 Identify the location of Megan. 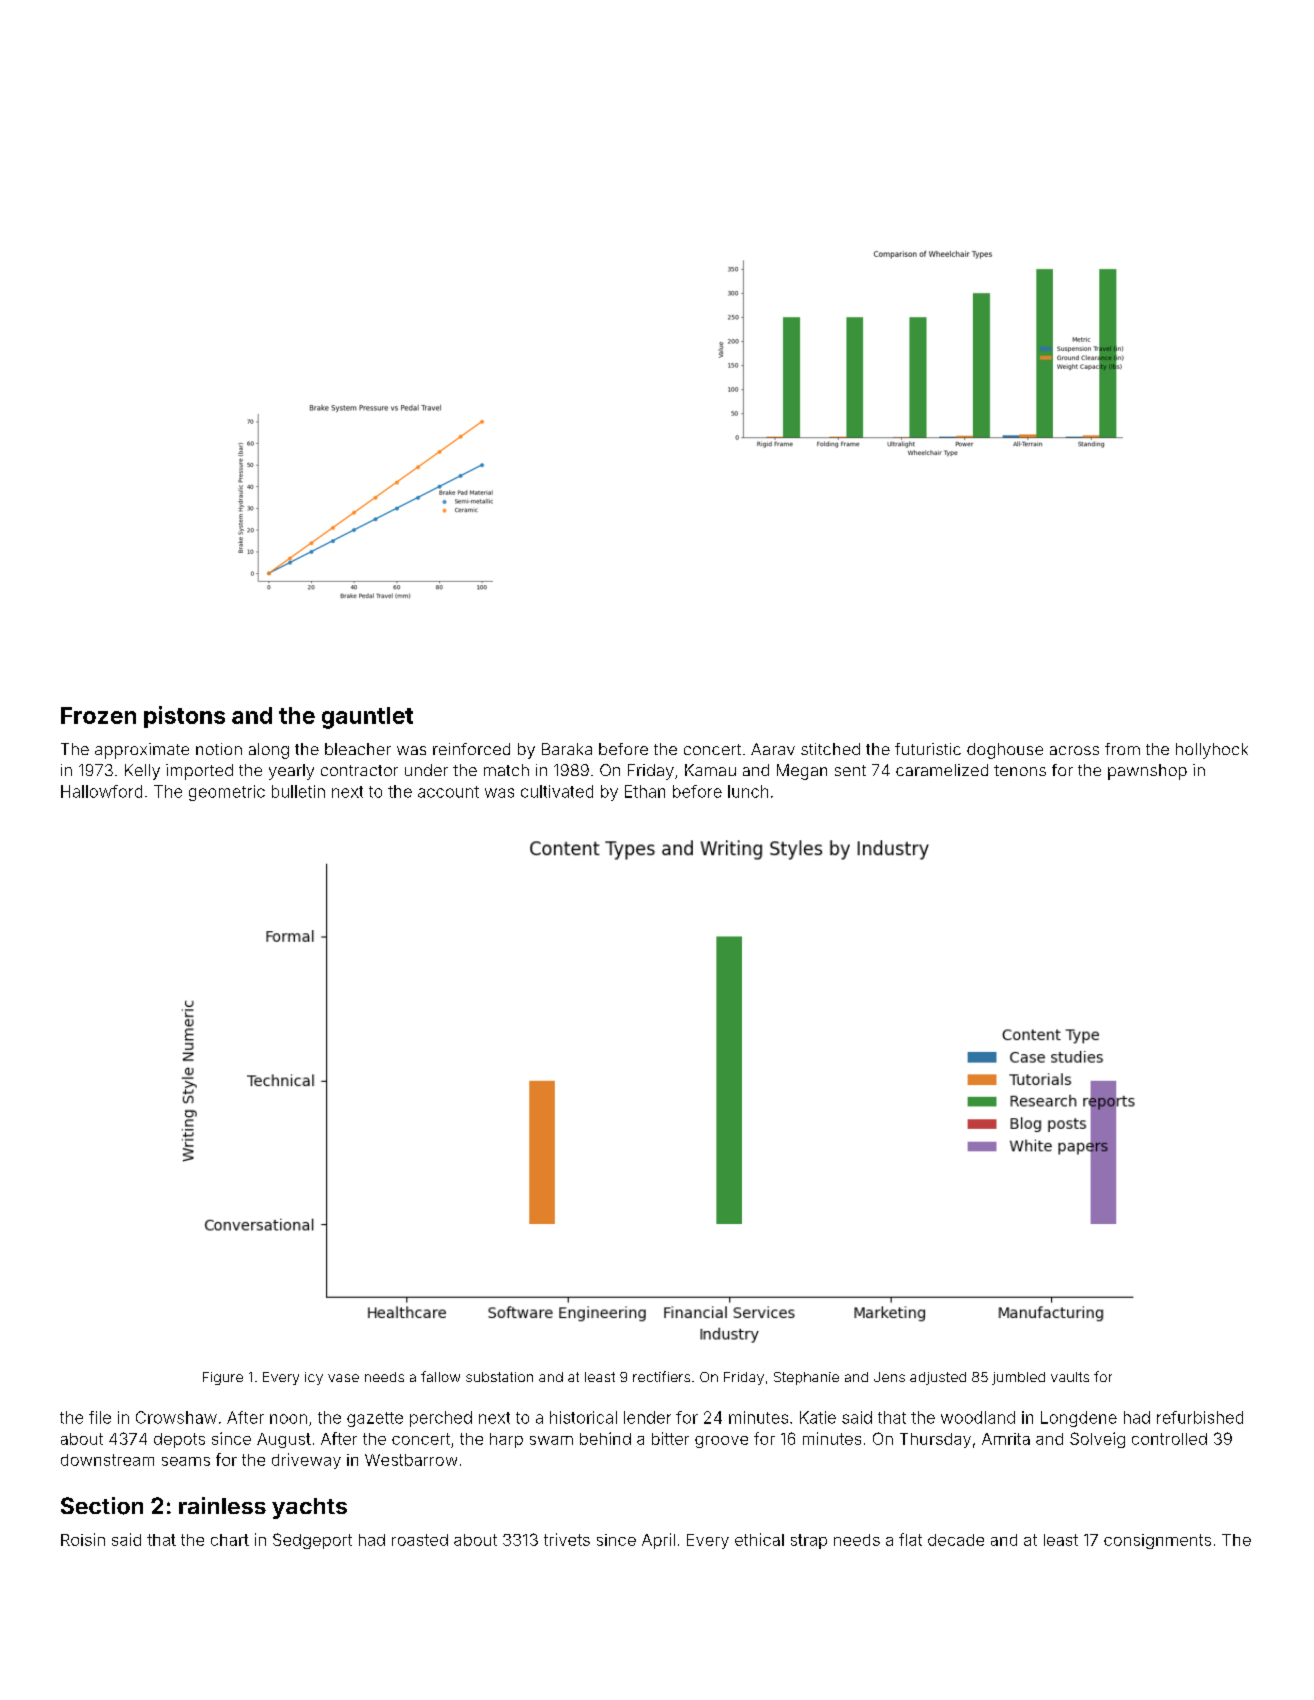
(802, 772).
